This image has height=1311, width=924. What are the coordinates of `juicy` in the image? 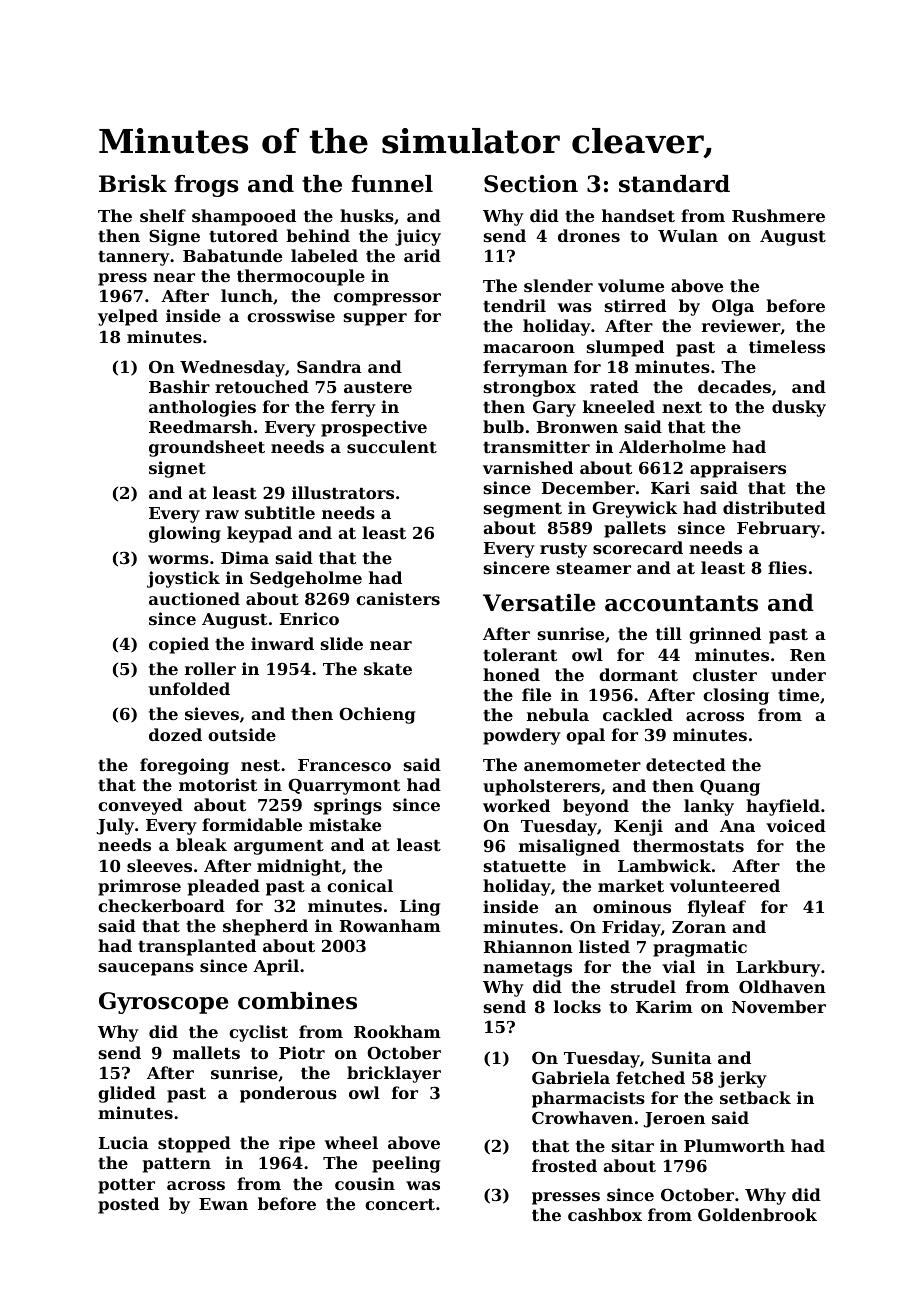 It's located at (418, 237).
